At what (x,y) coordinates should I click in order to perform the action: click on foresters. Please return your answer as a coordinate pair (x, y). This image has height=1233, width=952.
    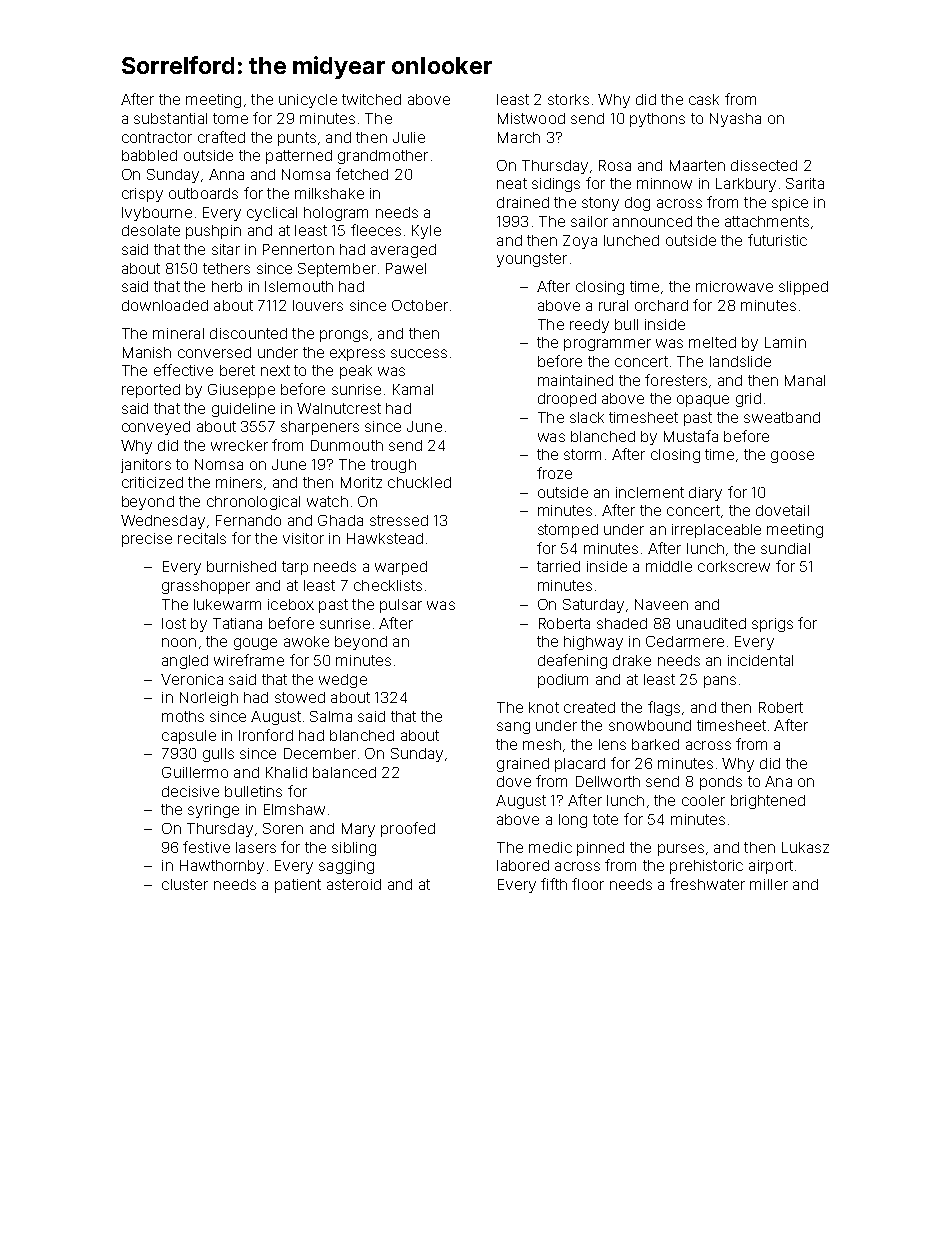
    Looking at the image, I should click on (676, 380).
